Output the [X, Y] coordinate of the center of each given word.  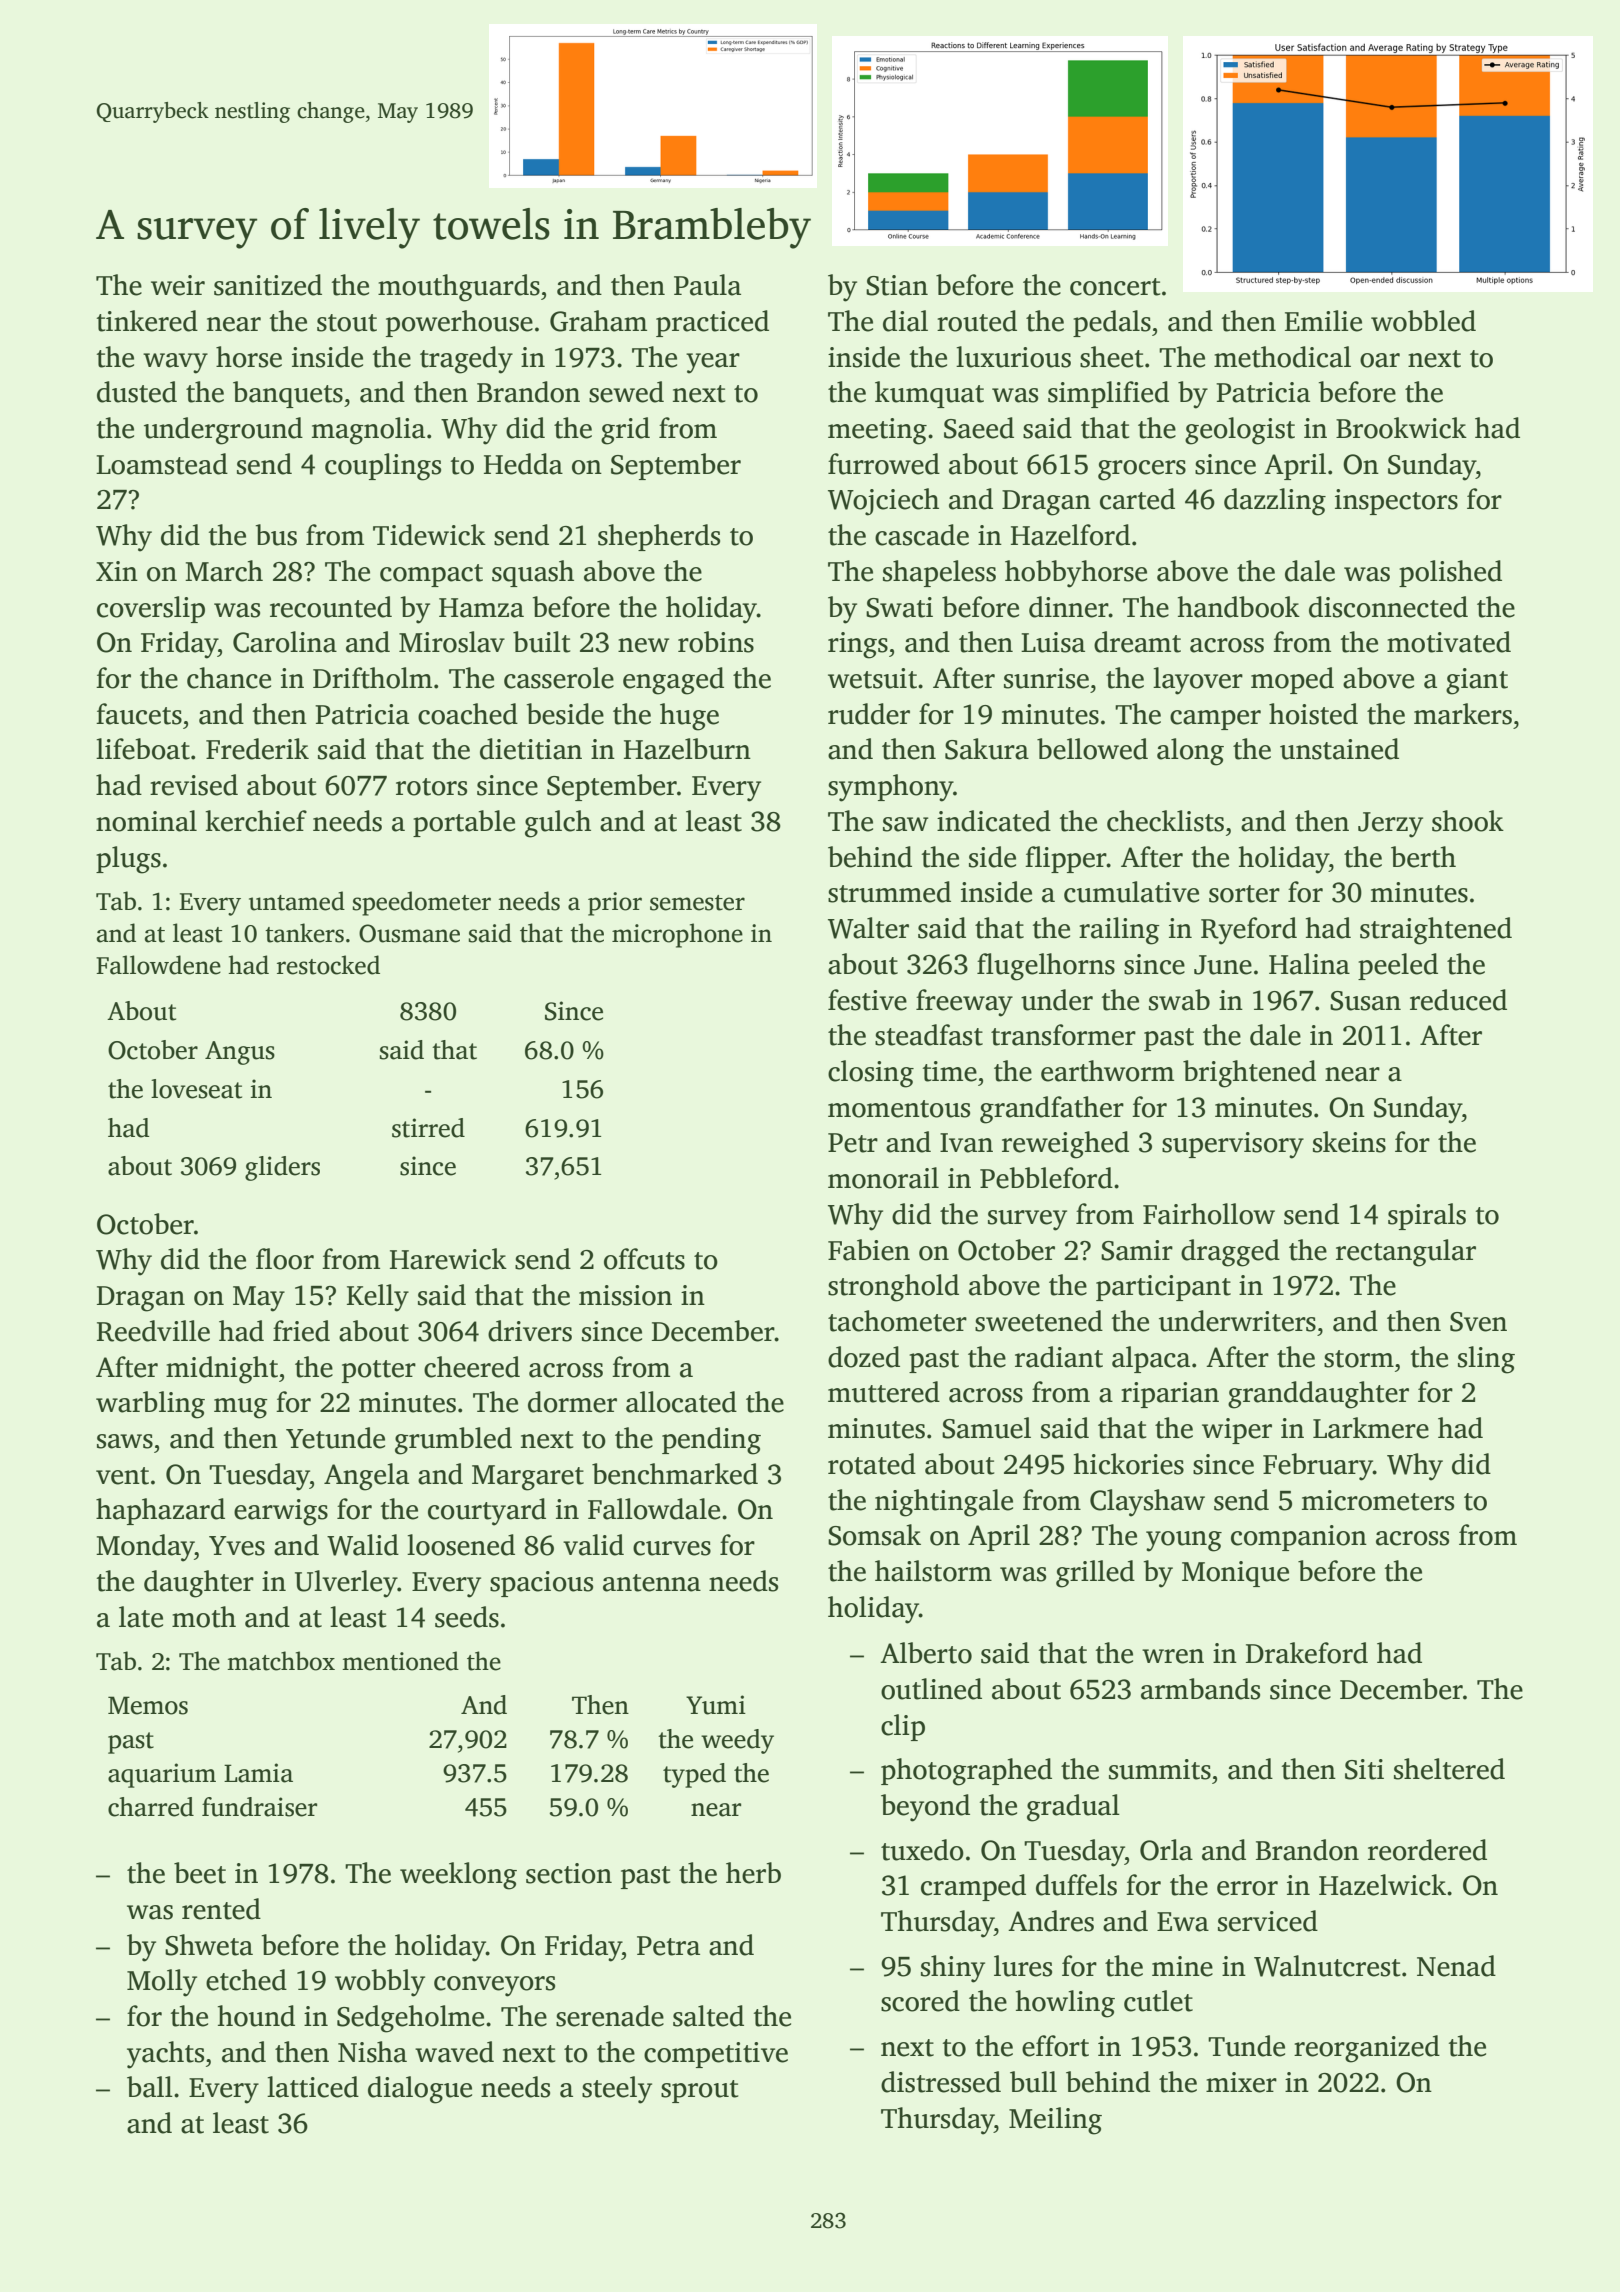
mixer [1241, 2082]
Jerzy [1390, 825]
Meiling [1055, 2121]
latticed [313, 2087]
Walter [868, 928]
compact [431, 575]
